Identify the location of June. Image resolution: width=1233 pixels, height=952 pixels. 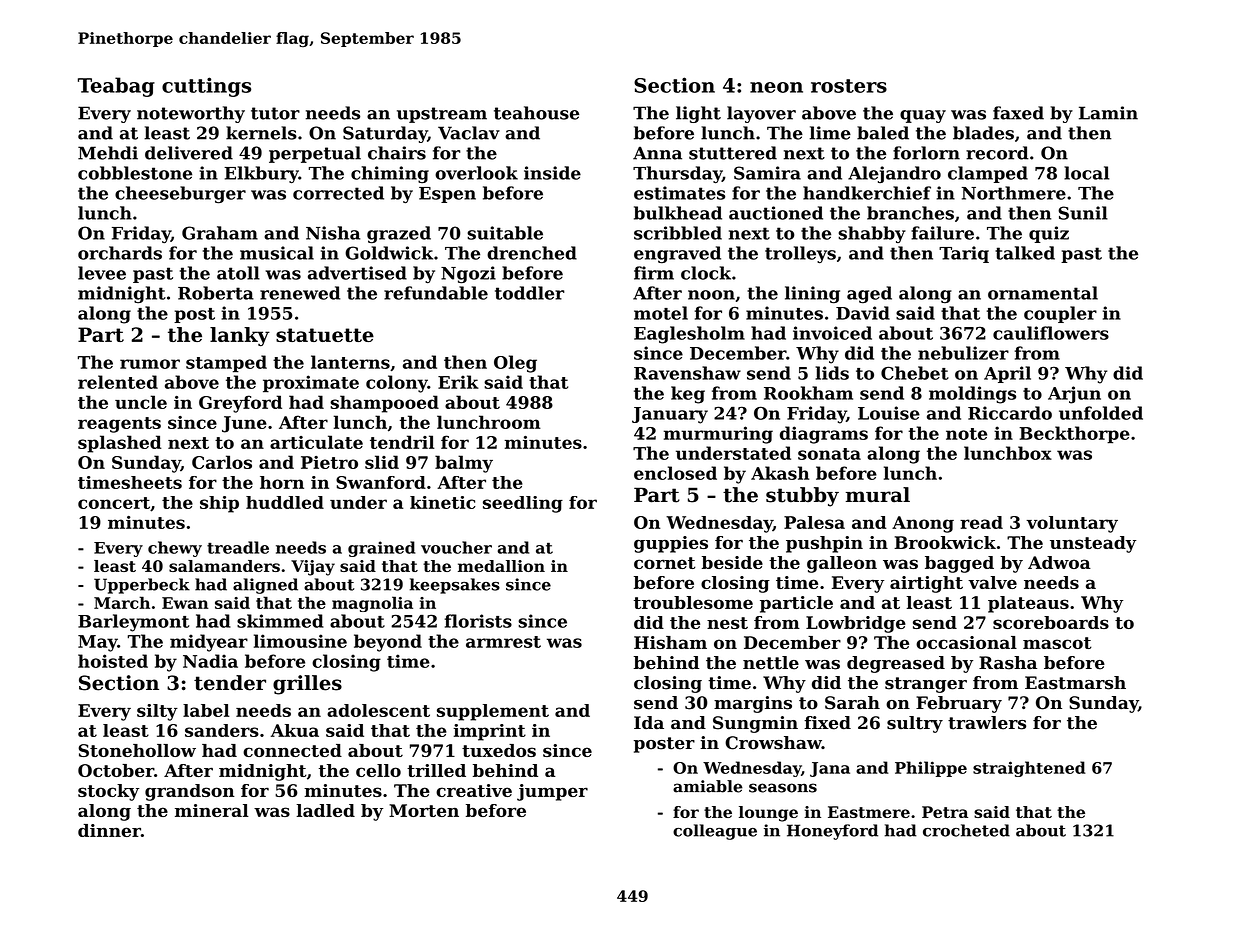
(244, 424).
